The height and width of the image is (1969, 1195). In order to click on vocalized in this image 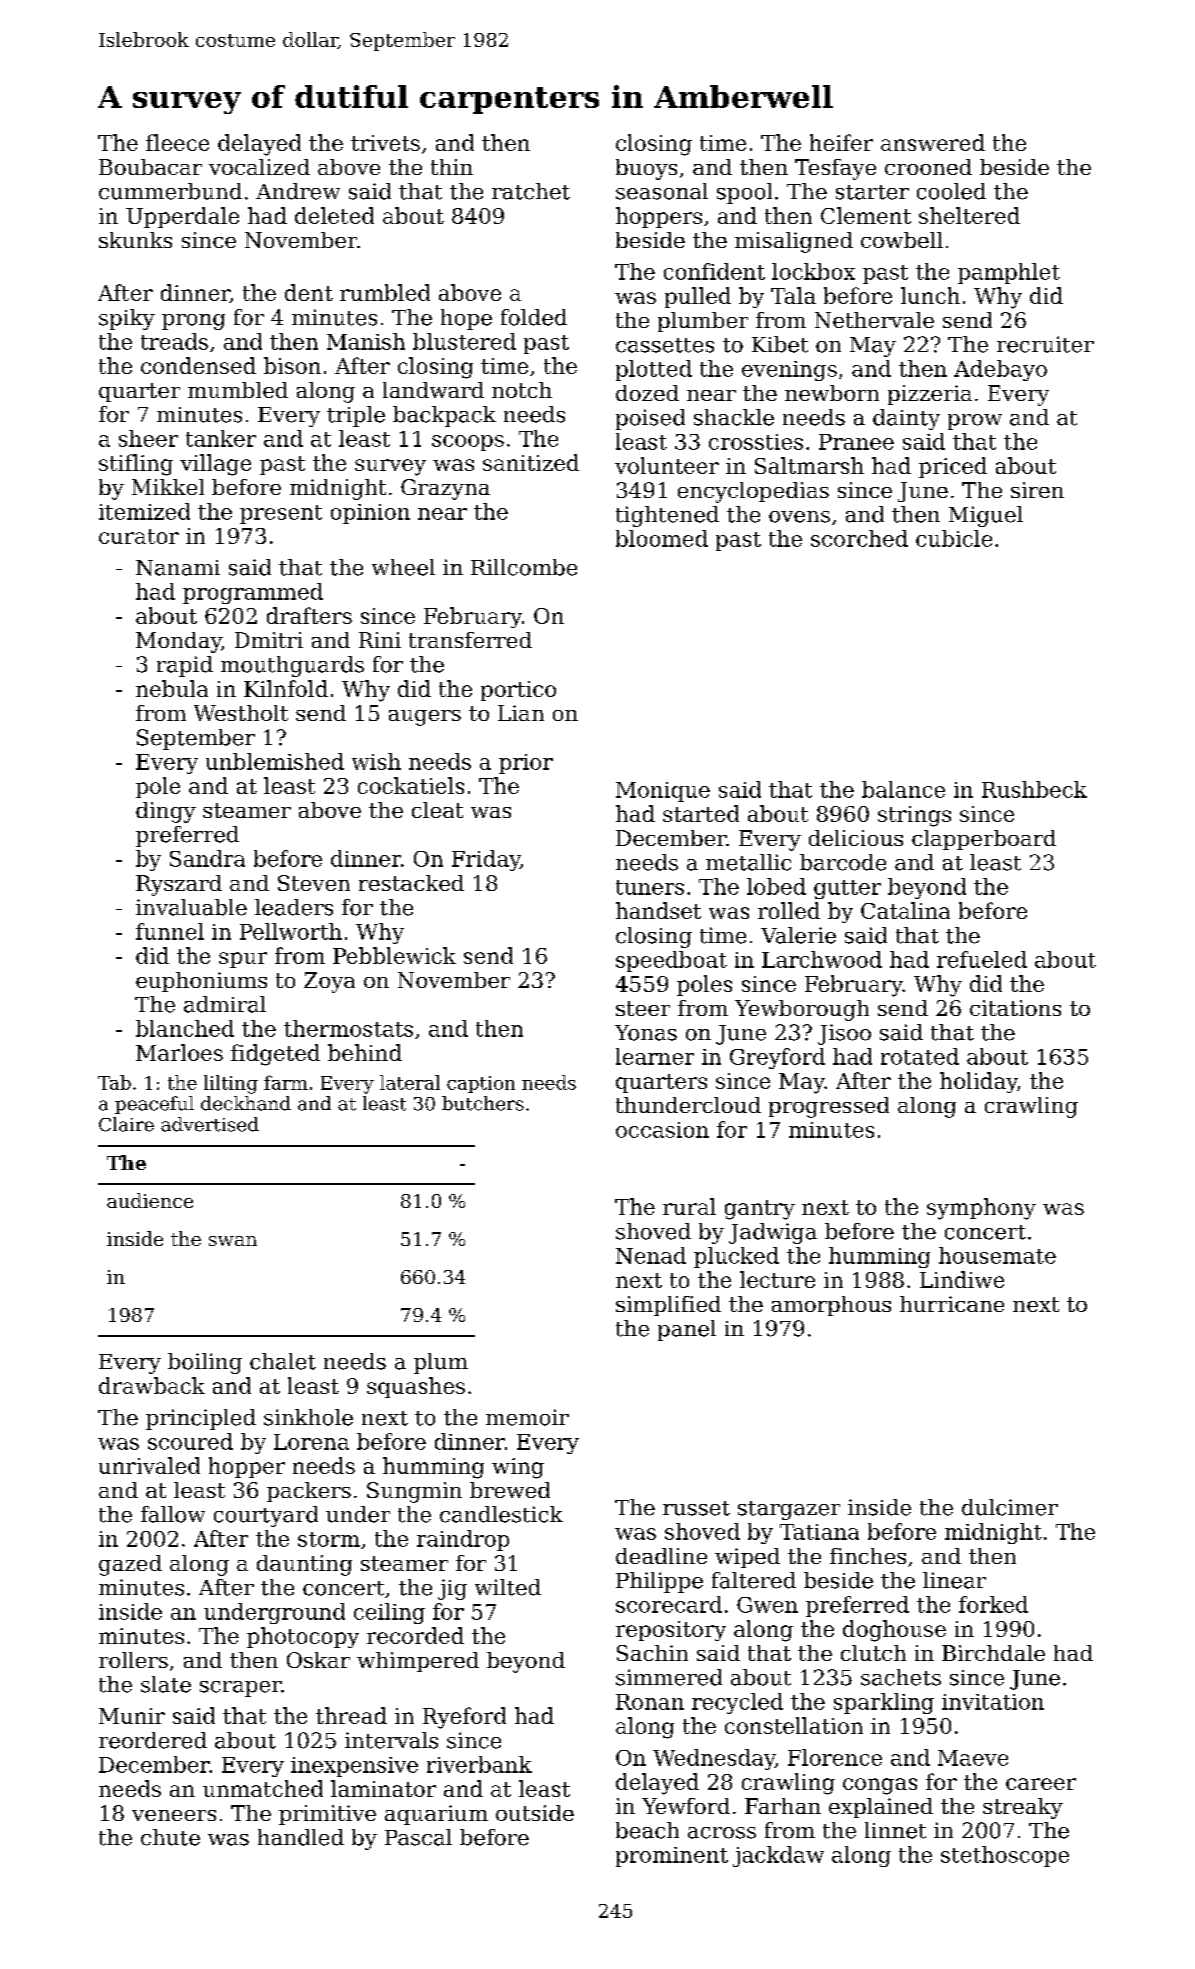, I will do `click(259, 167)`.
